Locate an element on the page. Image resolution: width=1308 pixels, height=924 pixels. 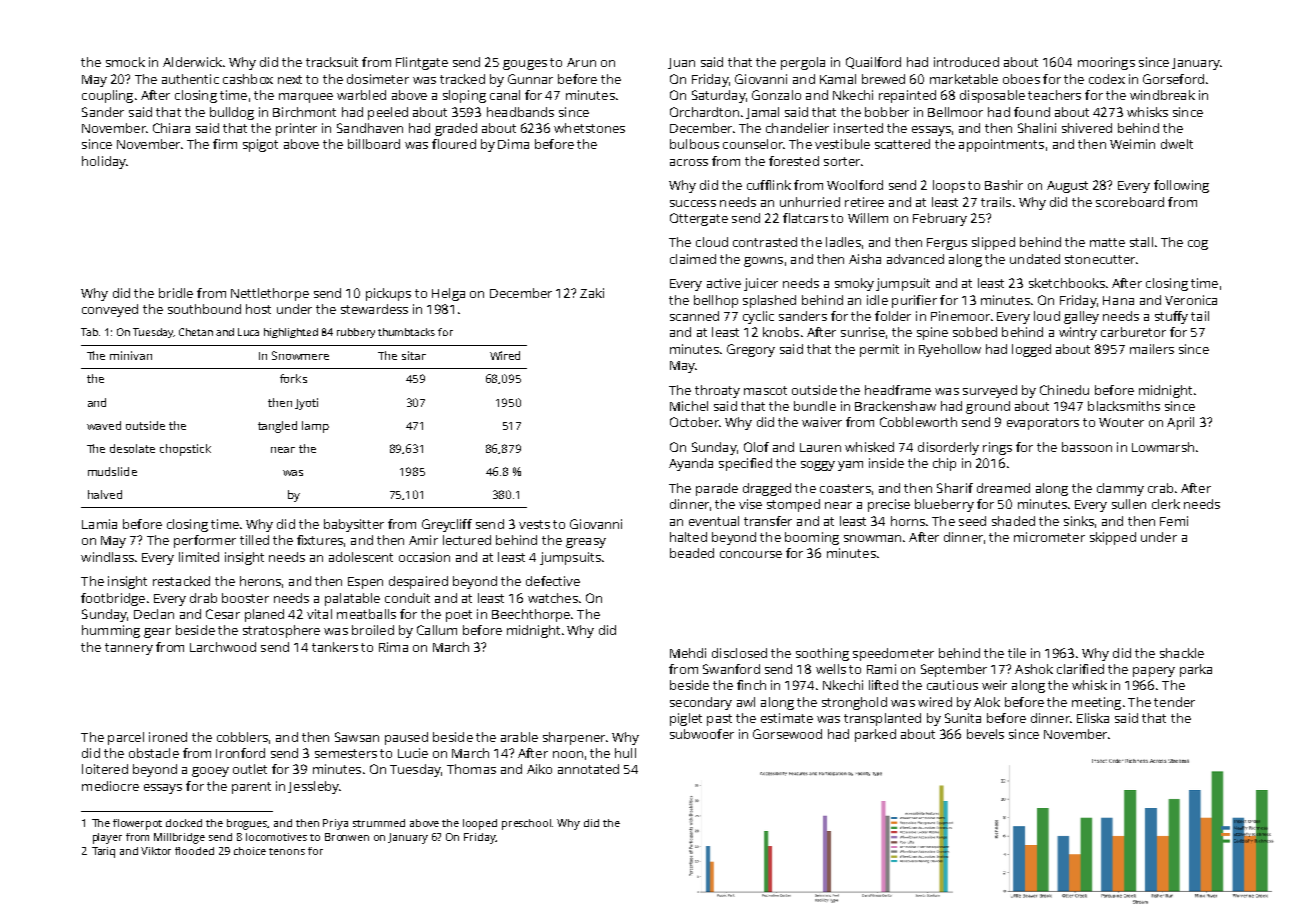
micrometer is located at coordinates (1049, 537).
